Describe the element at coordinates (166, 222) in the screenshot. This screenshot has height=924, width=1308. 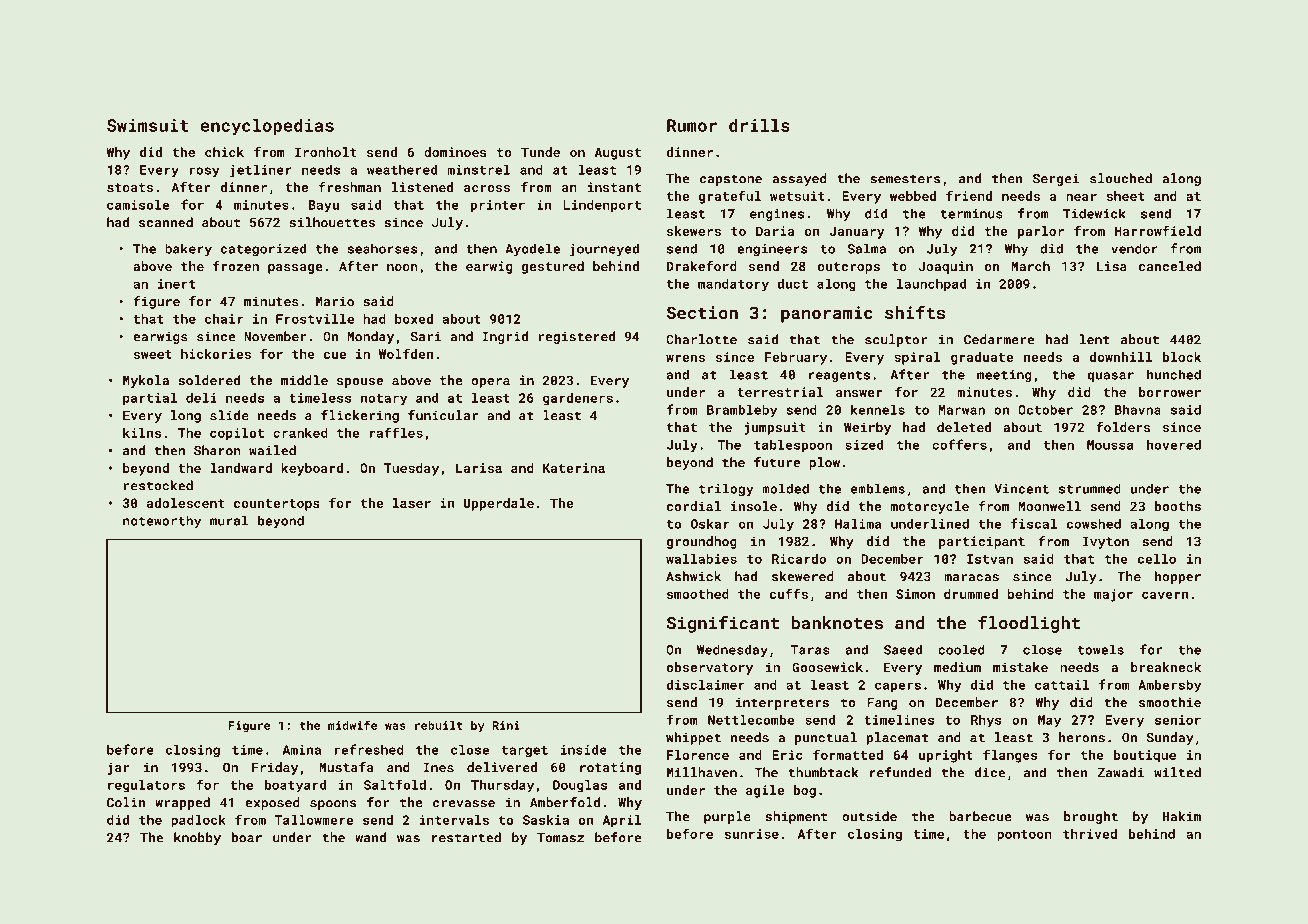
I see `scanned` at that location.
